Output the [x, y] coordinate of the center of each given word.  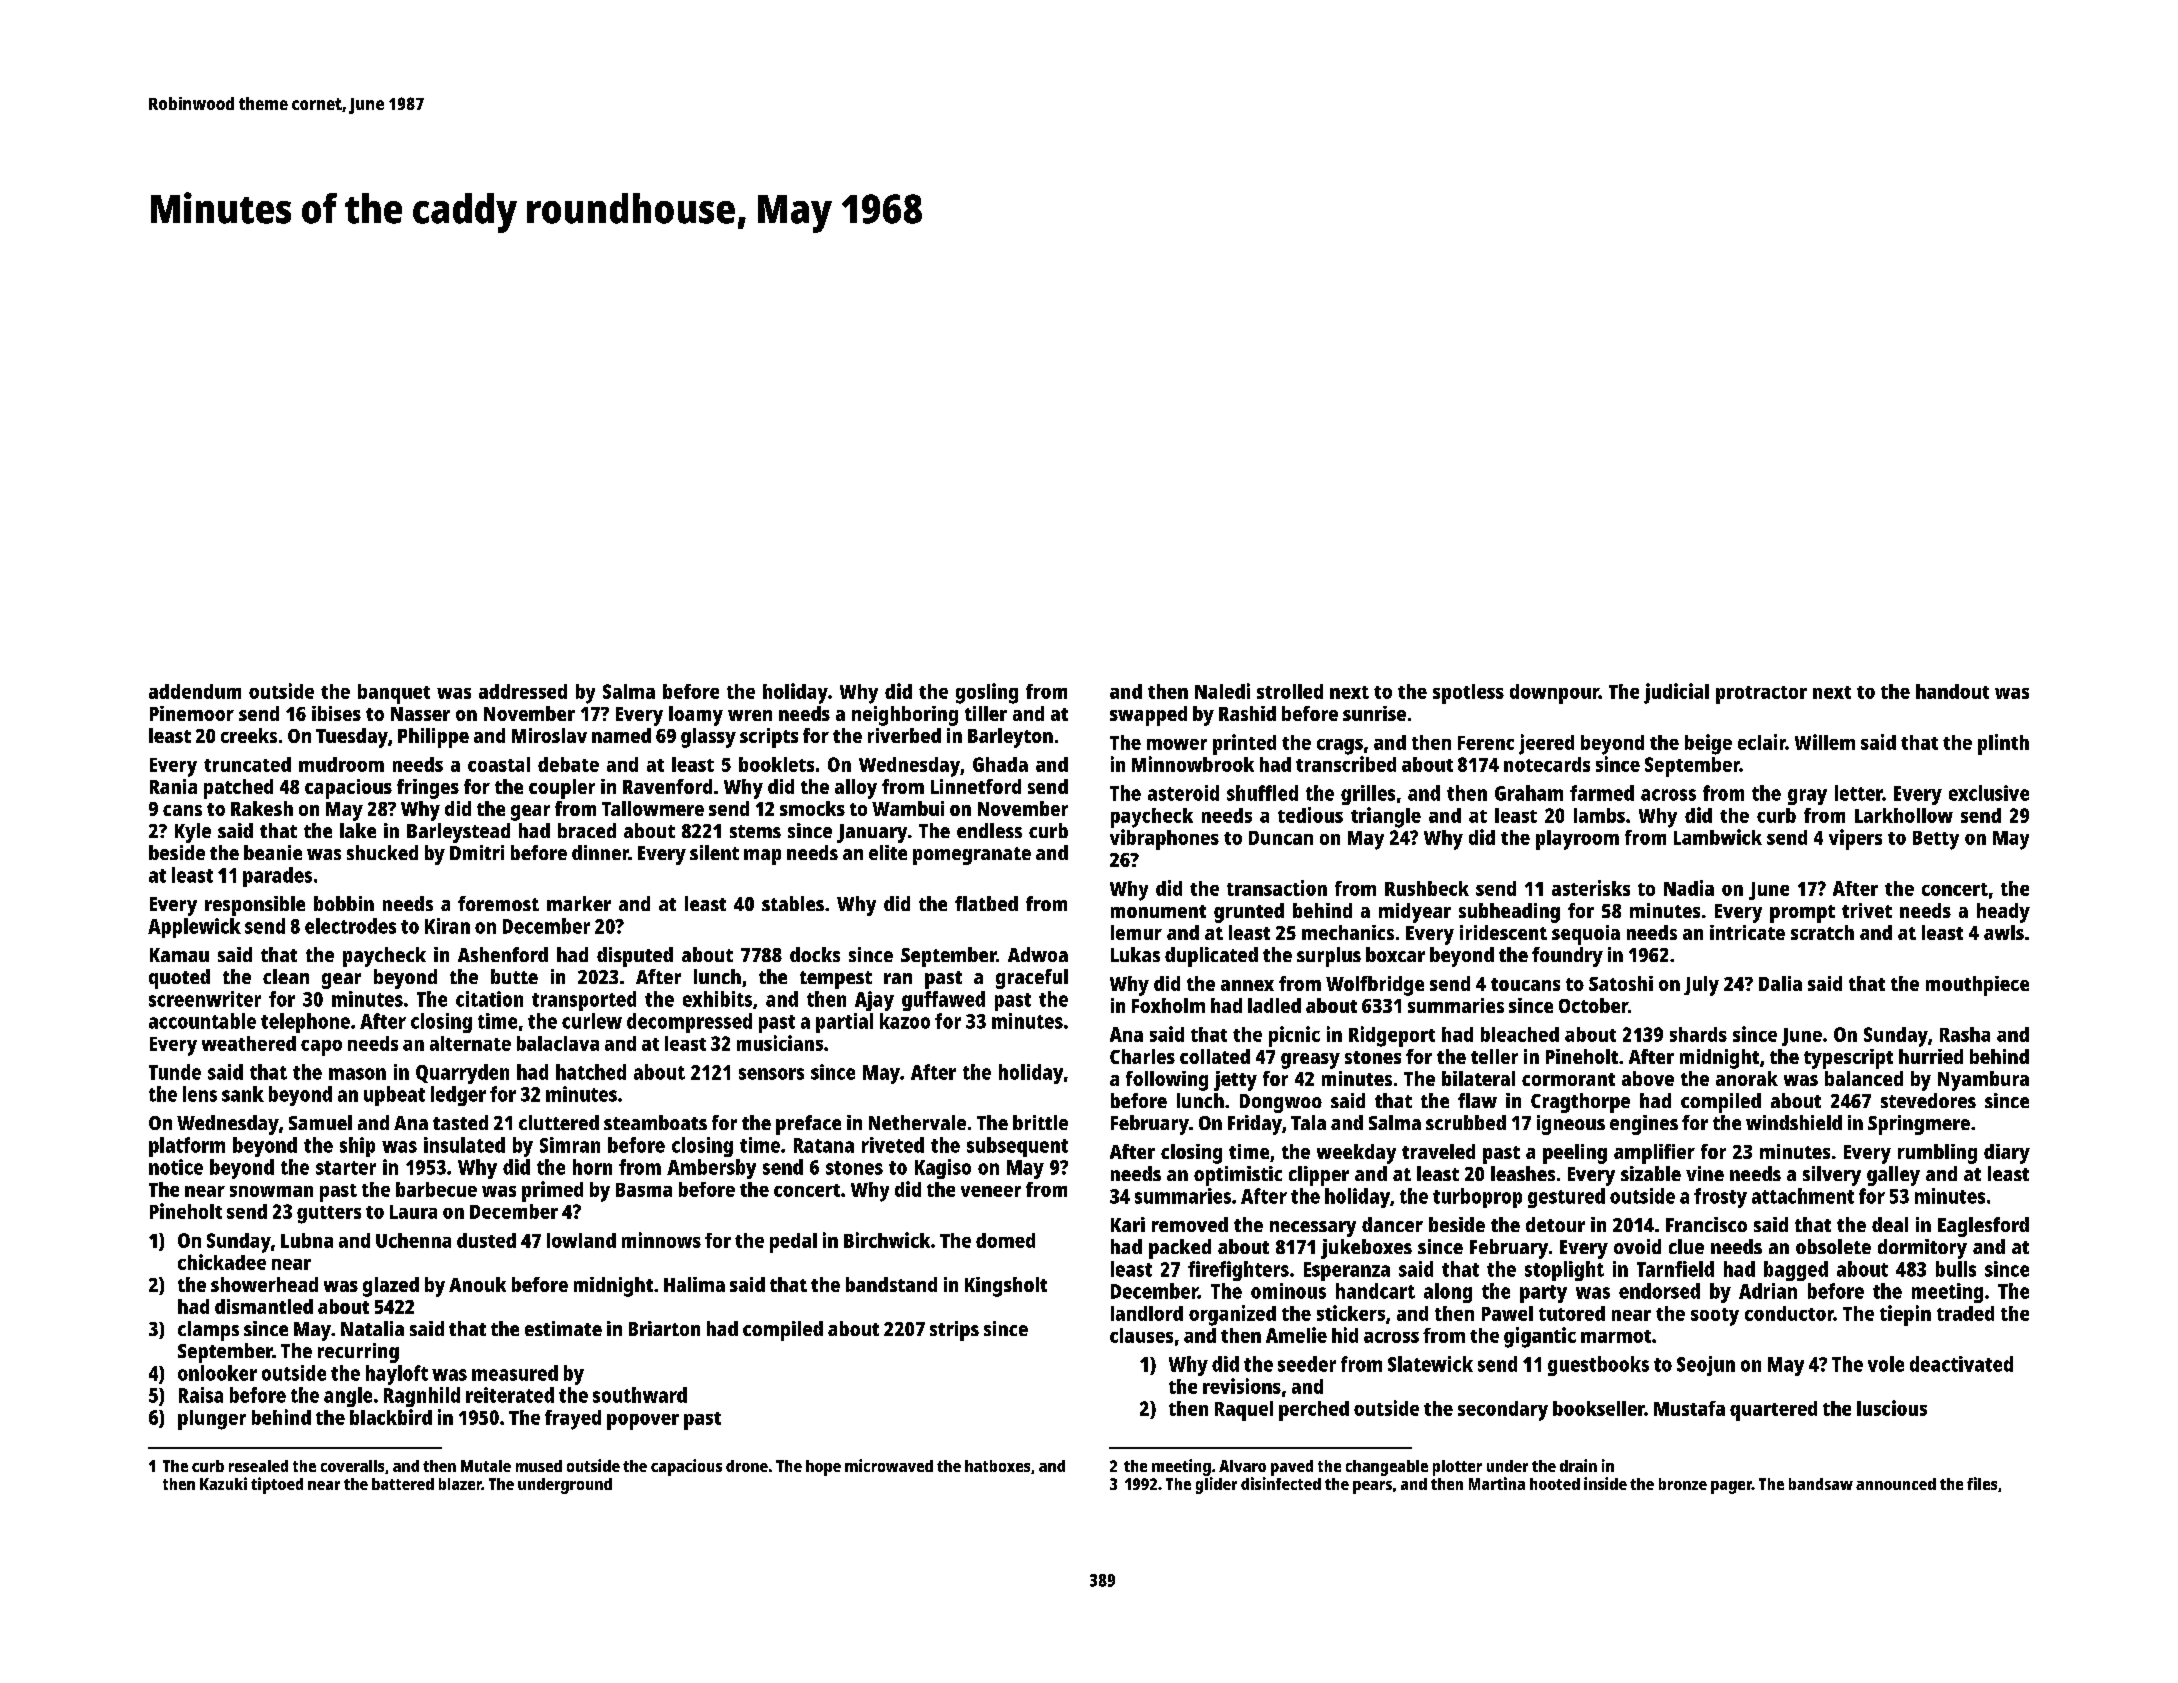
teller [1494, 1056]
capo [321, 1048]
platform [187, 1147]
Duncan [1281, 838]
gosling [987, 693]
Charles [1142, 1056]
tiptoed [277, 1485]
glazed [391, 1287]
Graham [1529, 793]
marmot [1616, 1336]
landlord [1147, 1313]
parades [277, 877]
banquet [394, 694]
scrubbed [1466, 1122]
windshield [1794, 1122]
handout [1952, 691]
